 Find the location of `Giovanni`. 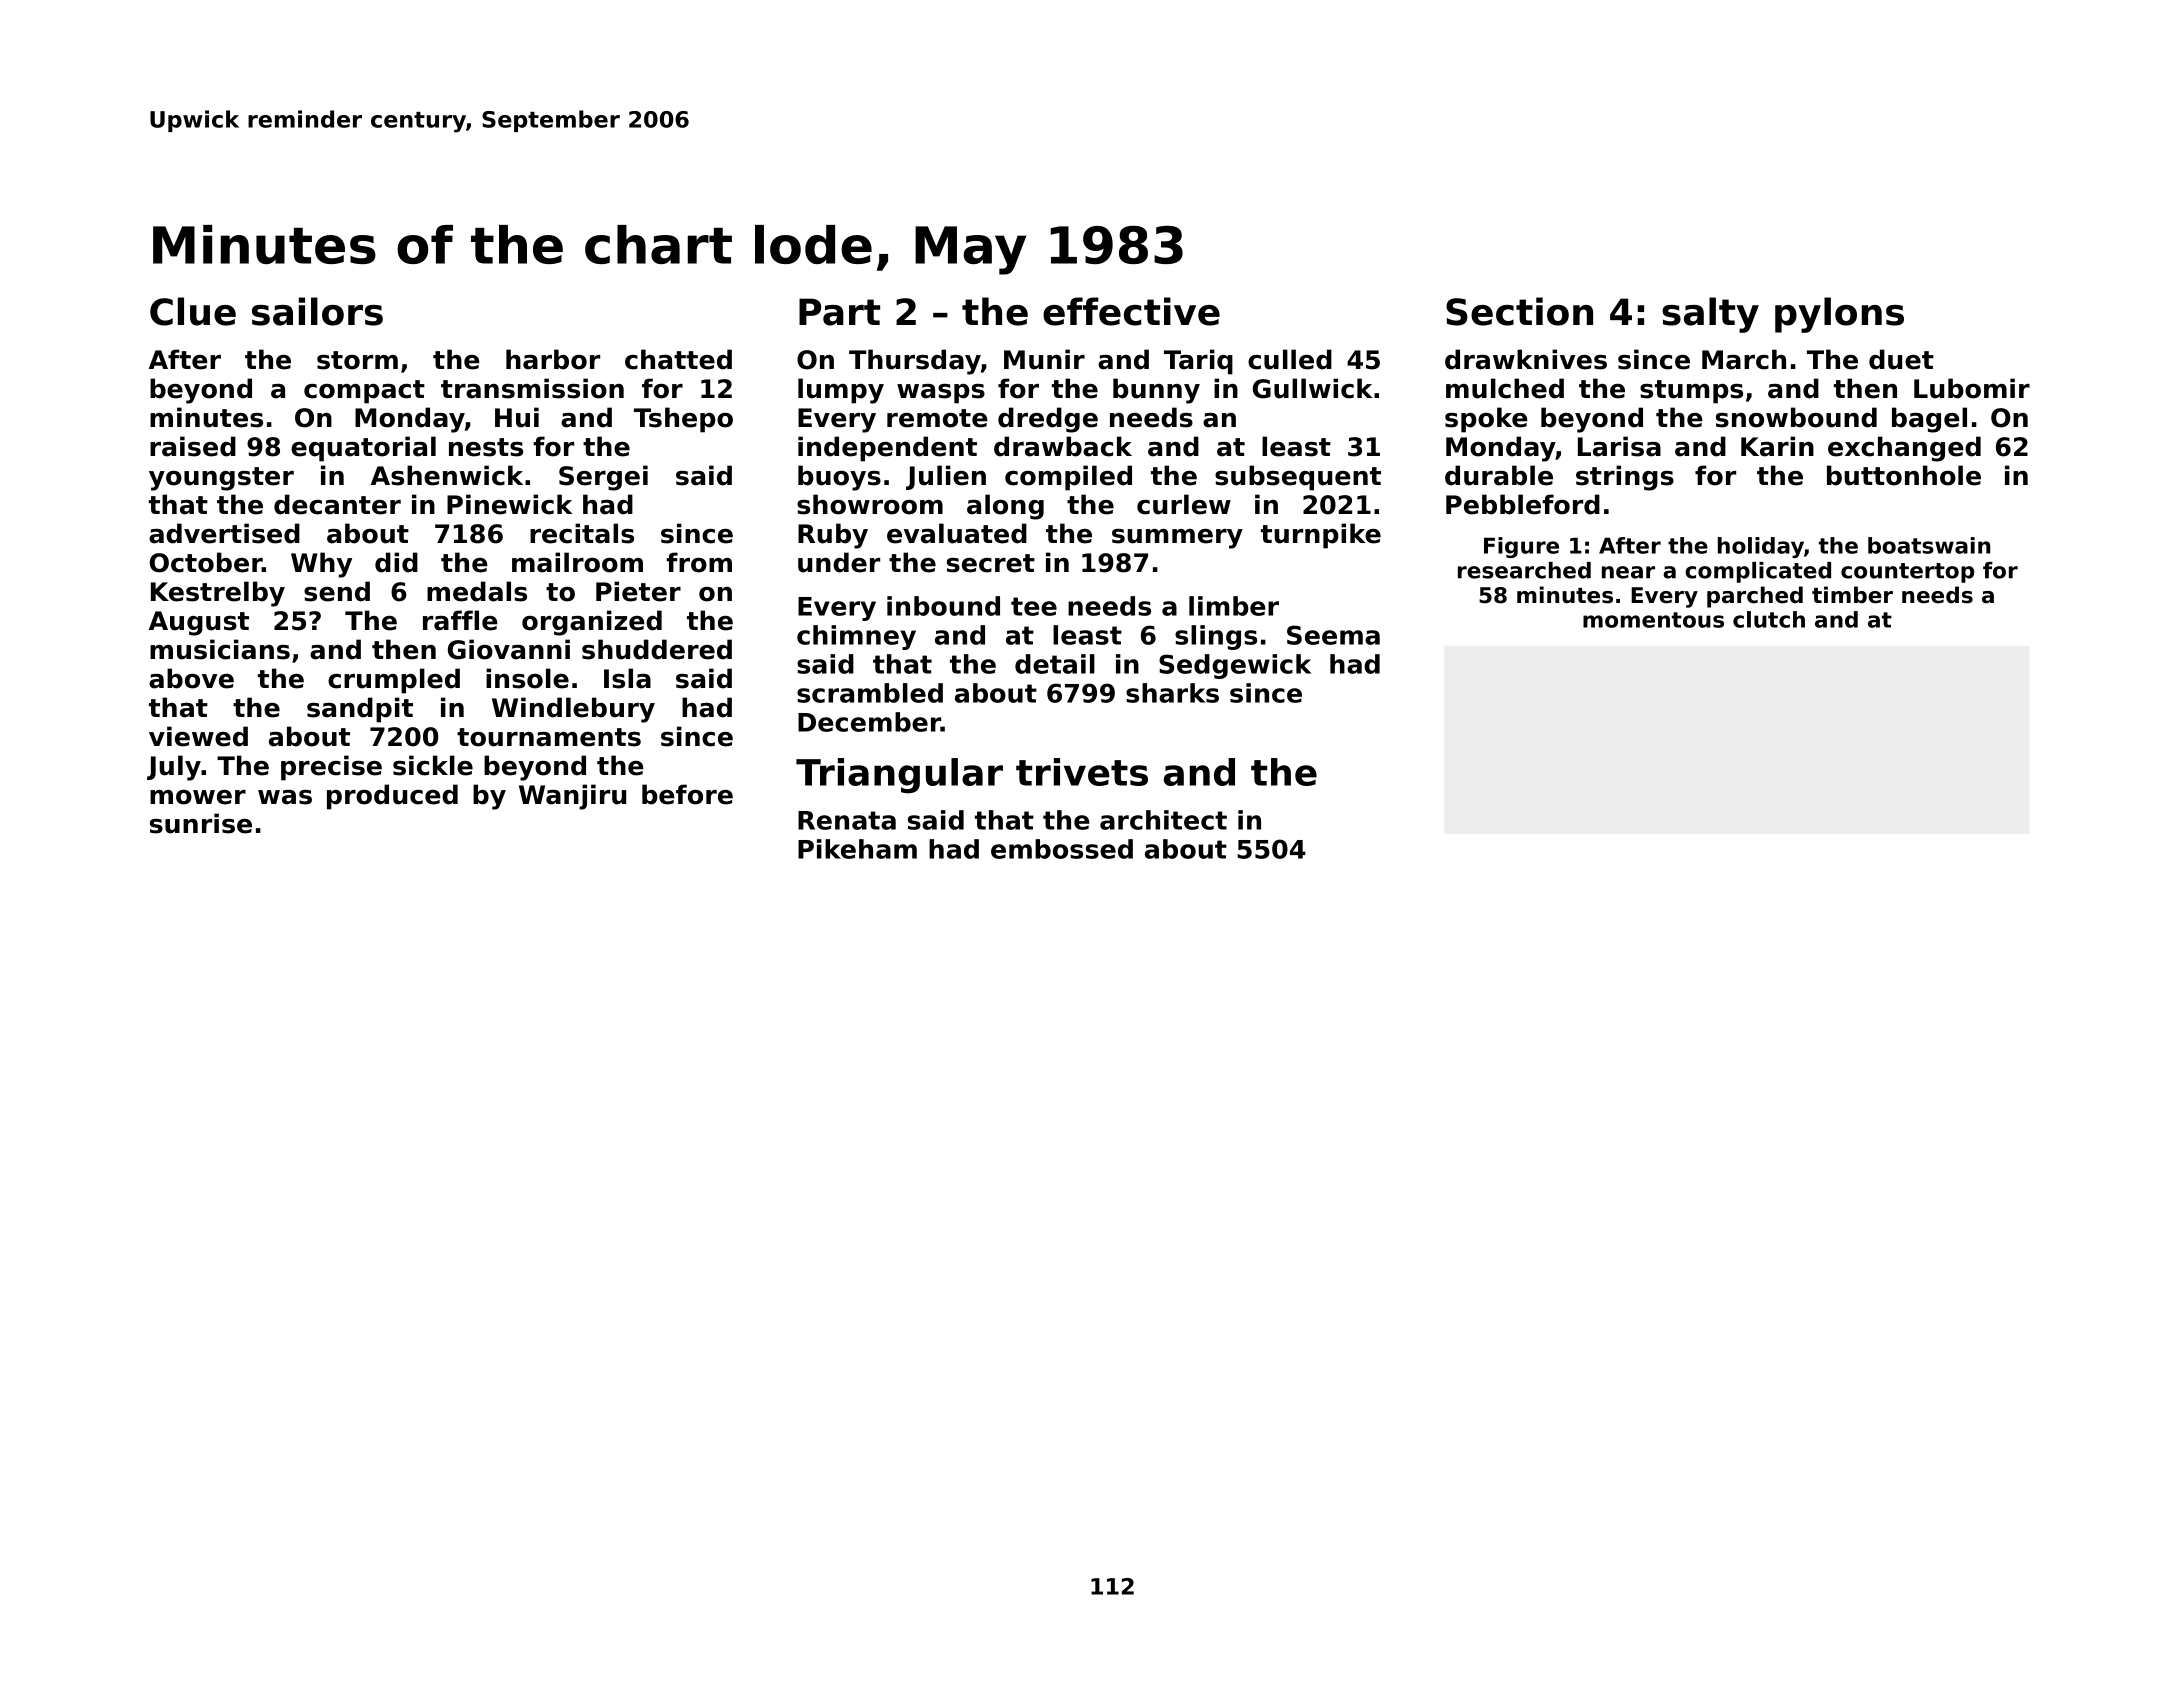

Giovanni is located at coordinates (509, 649).
